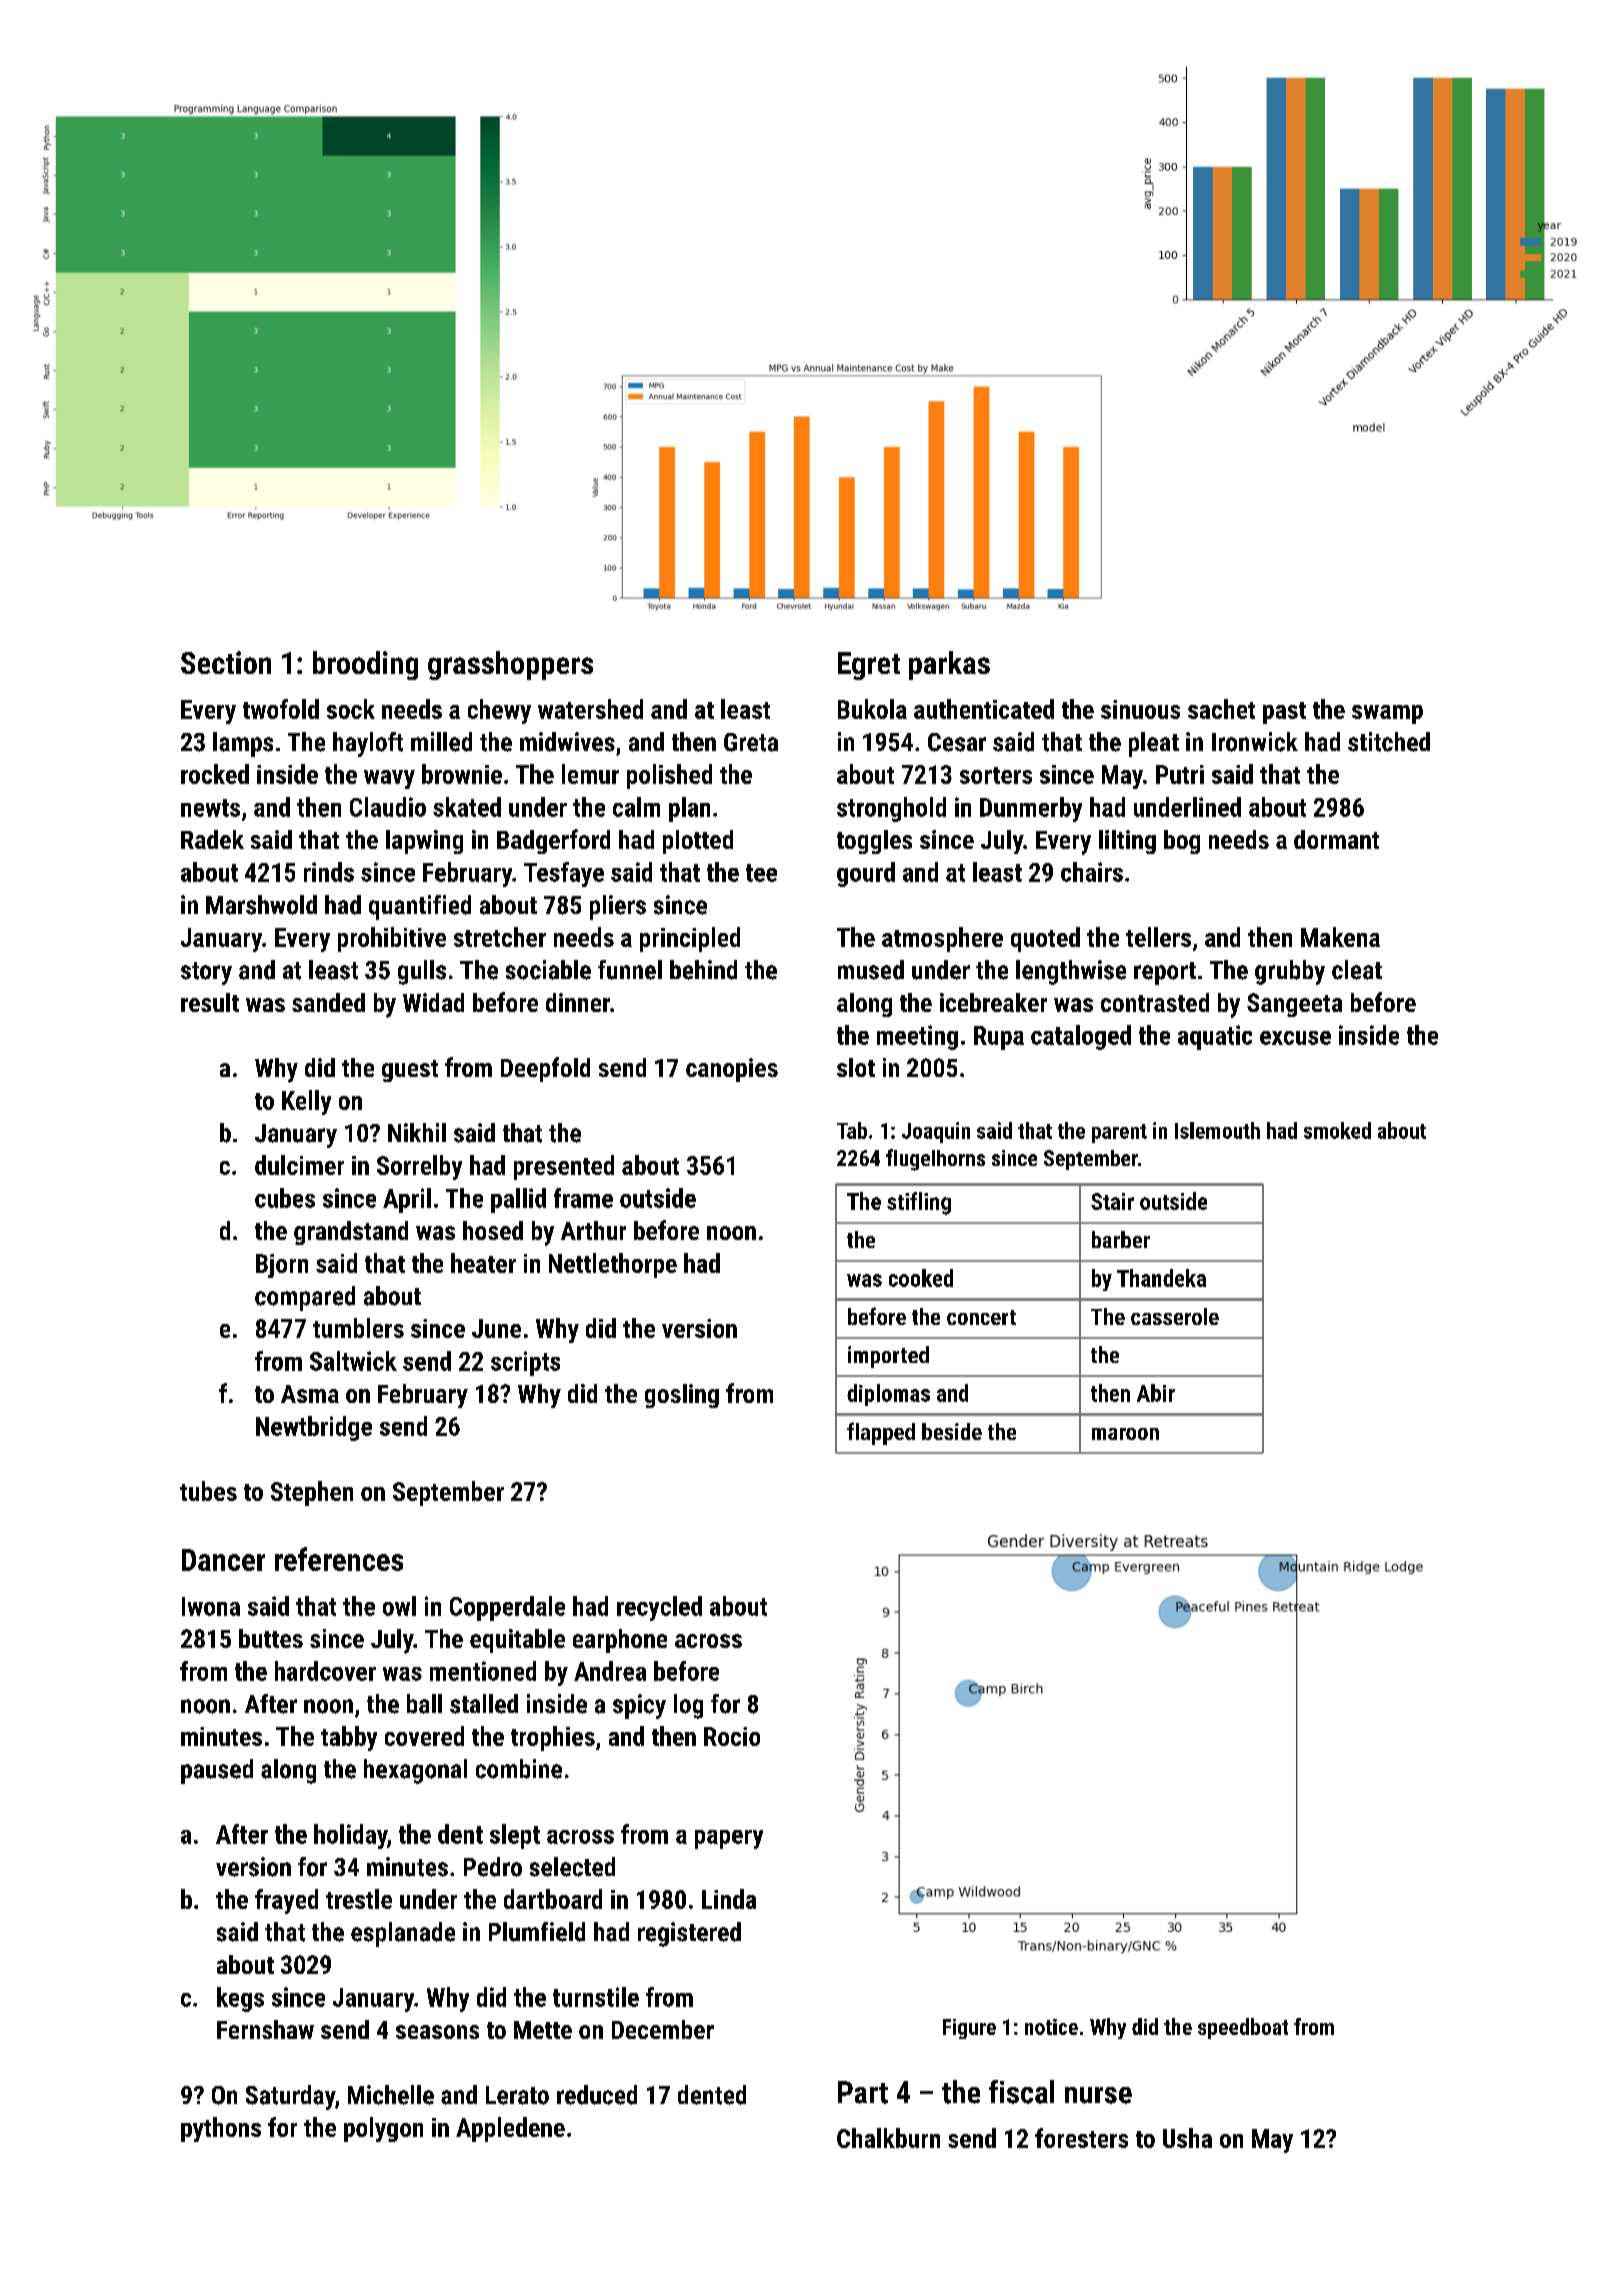 Image resolution: width=1620 pixels, height=2292 pixels. What do you see at coordinates (888, 1395) in the screenshot?
I see `diplomas` at bounding box center [888, 1395].
